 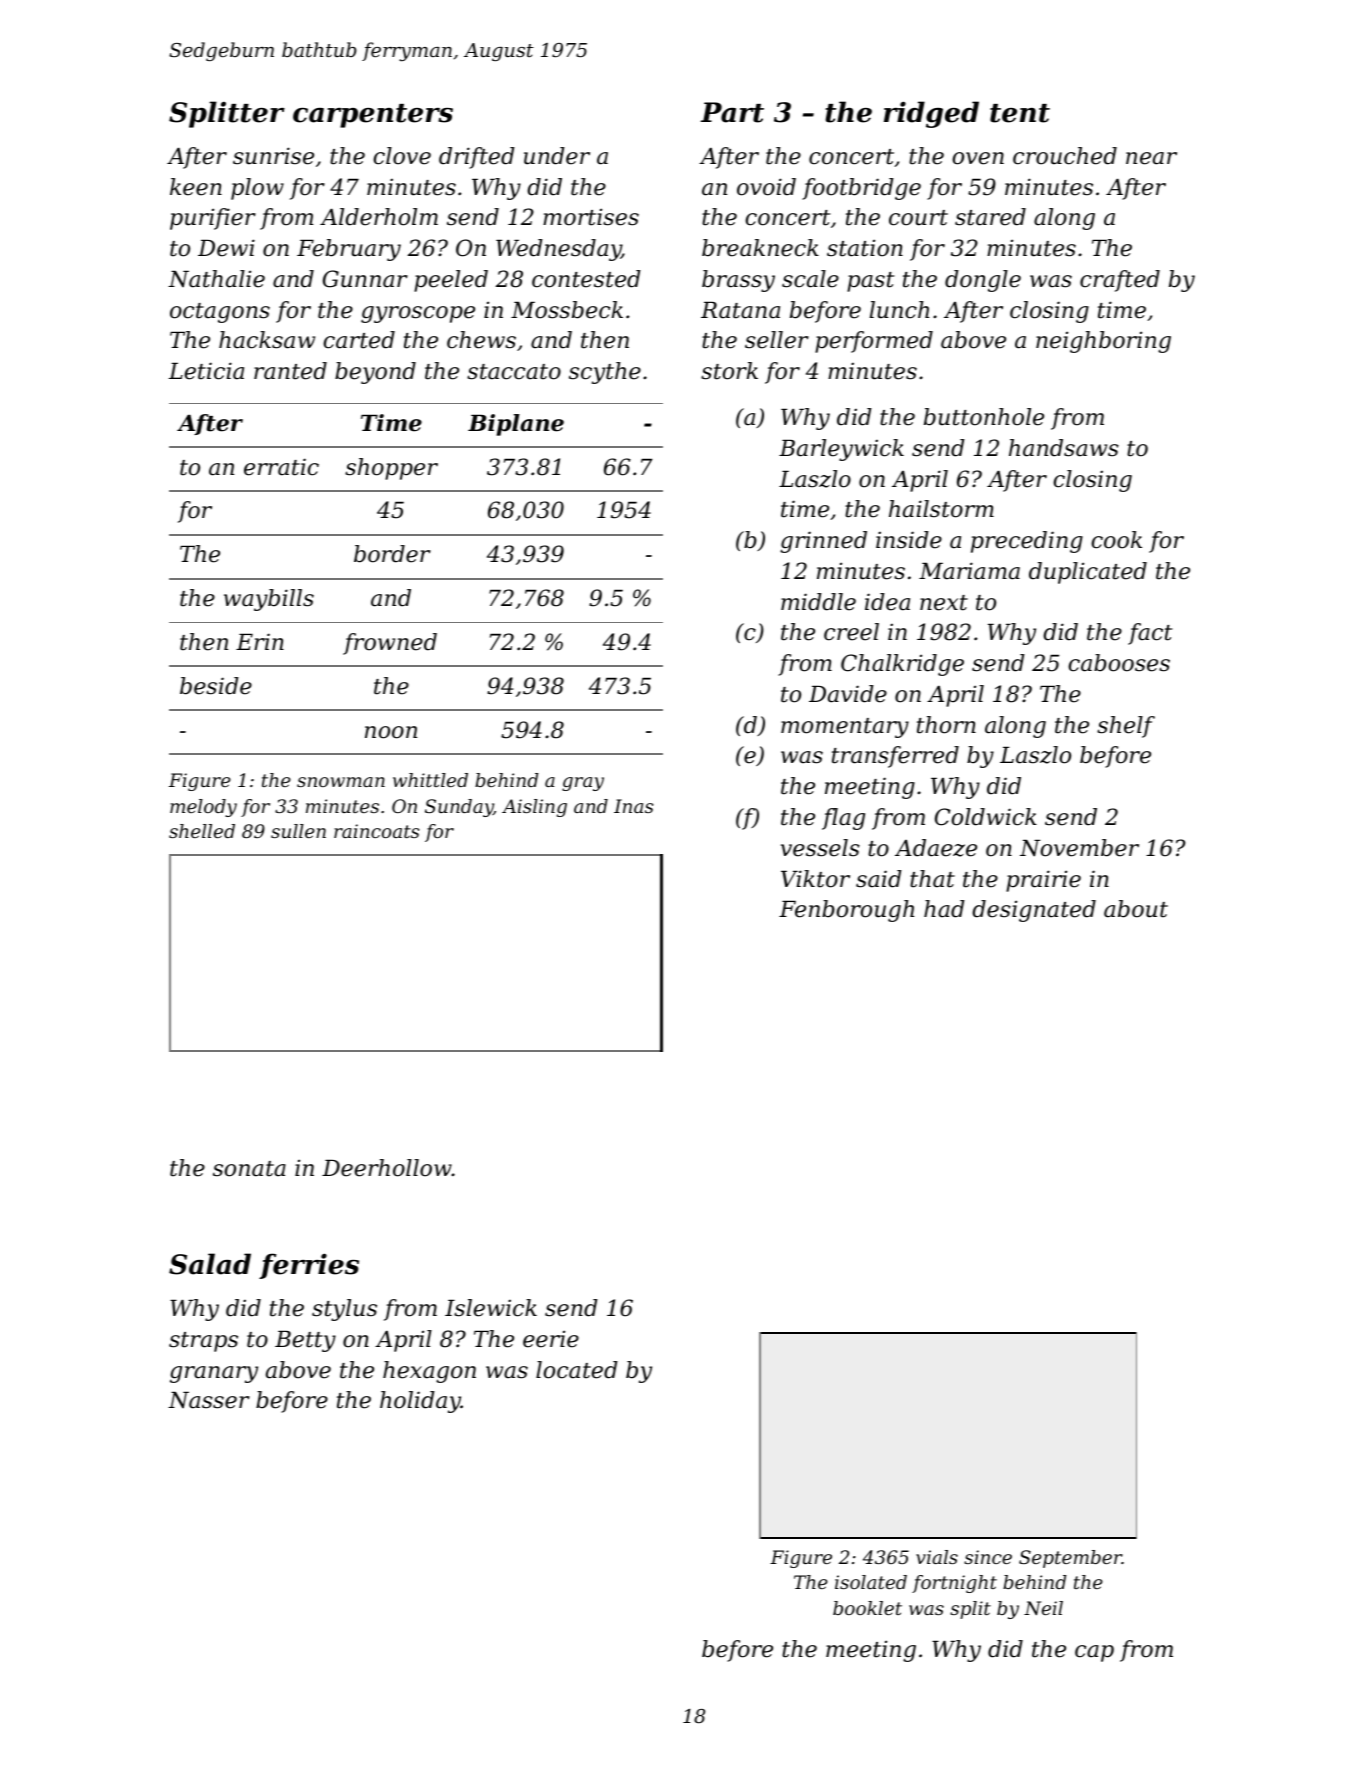 What do you see at coordinates (1070, 1559) in the document?
I see `September` at bounding box center [1070, 1559].
